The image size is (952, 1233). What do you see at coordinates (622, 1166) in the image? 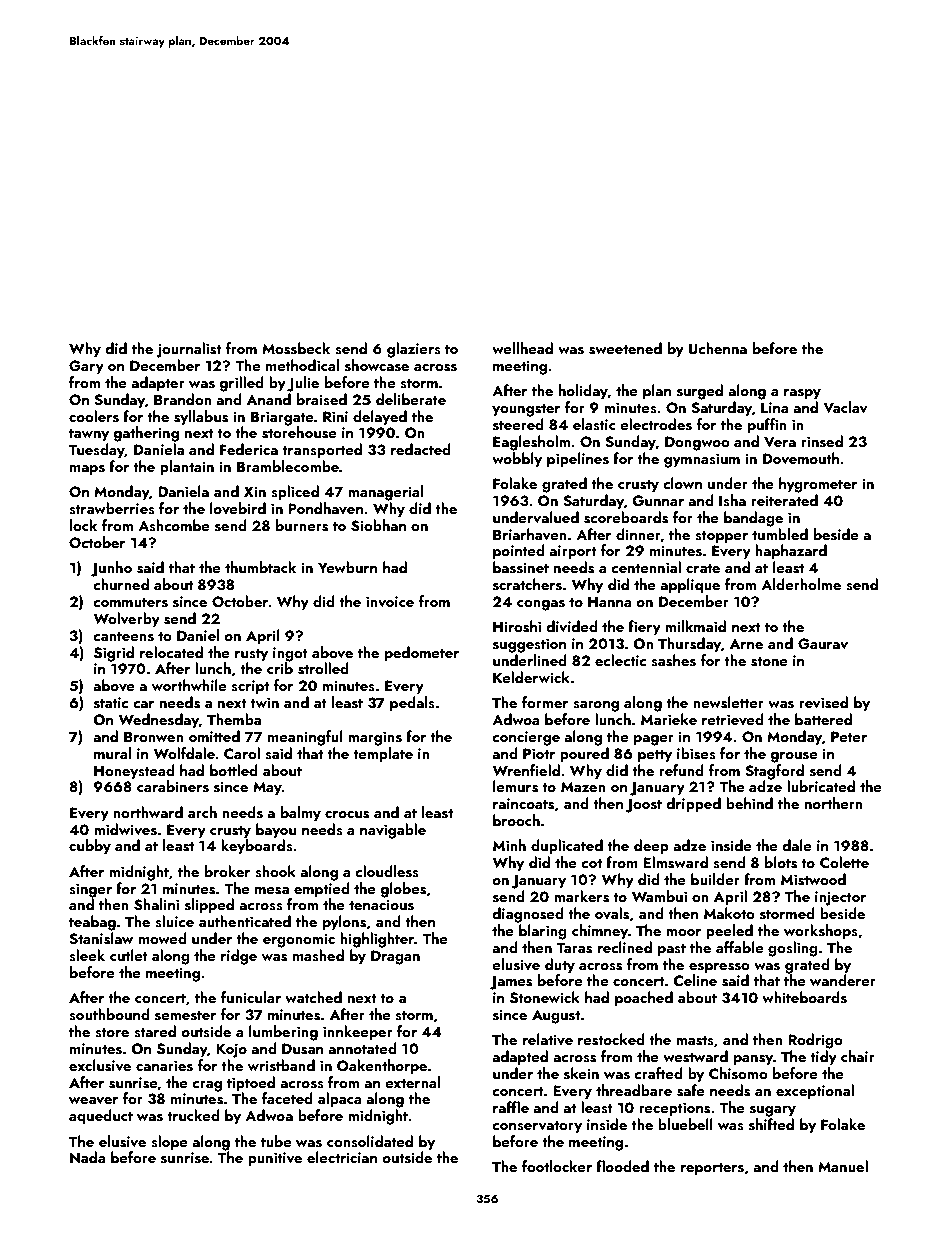
I see `flooded` at bounding box center [622, 1166].
